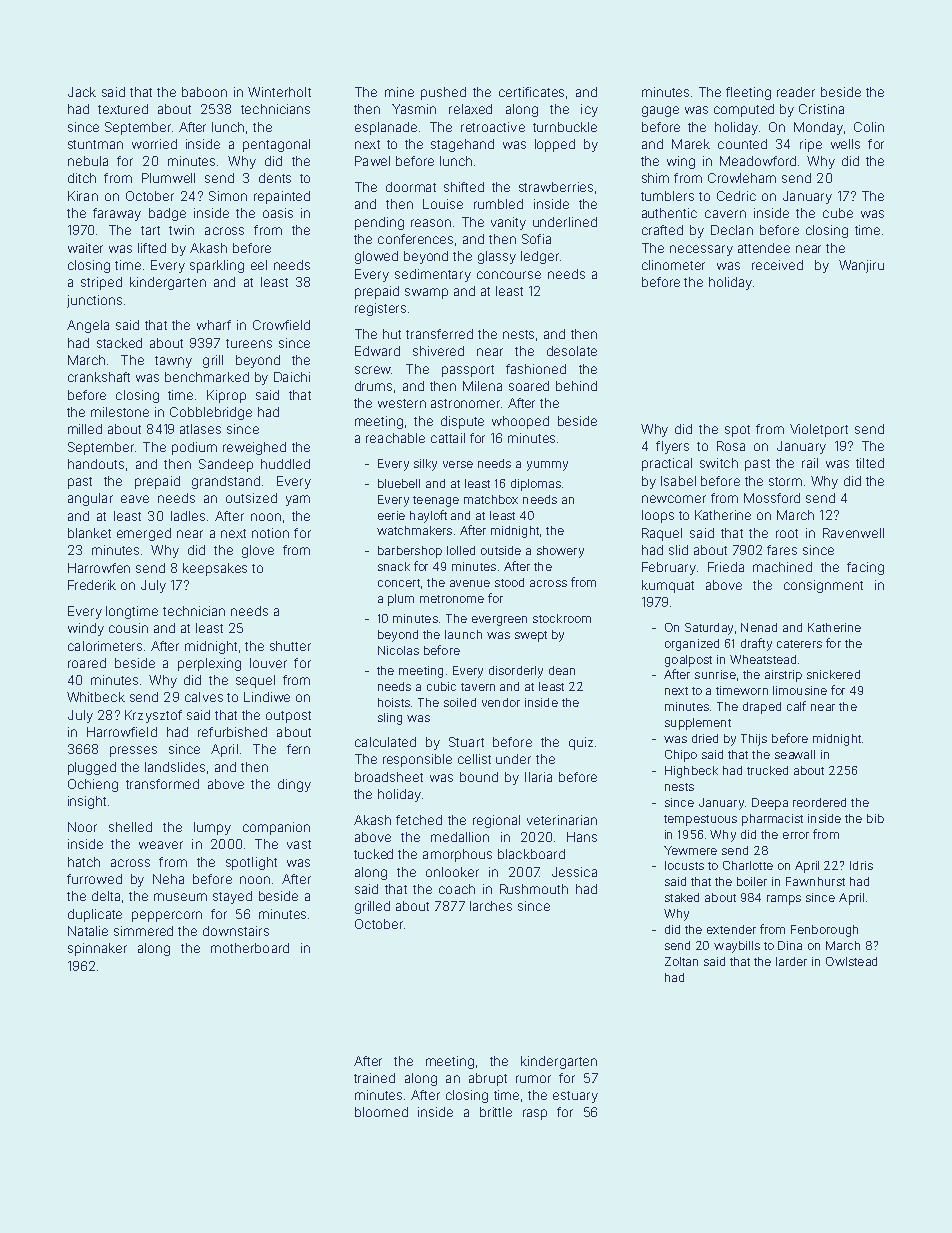 Image resolution: width=952 pixels, height=1233 pixels. I want to click on Zoltan, so click(681, 961).
